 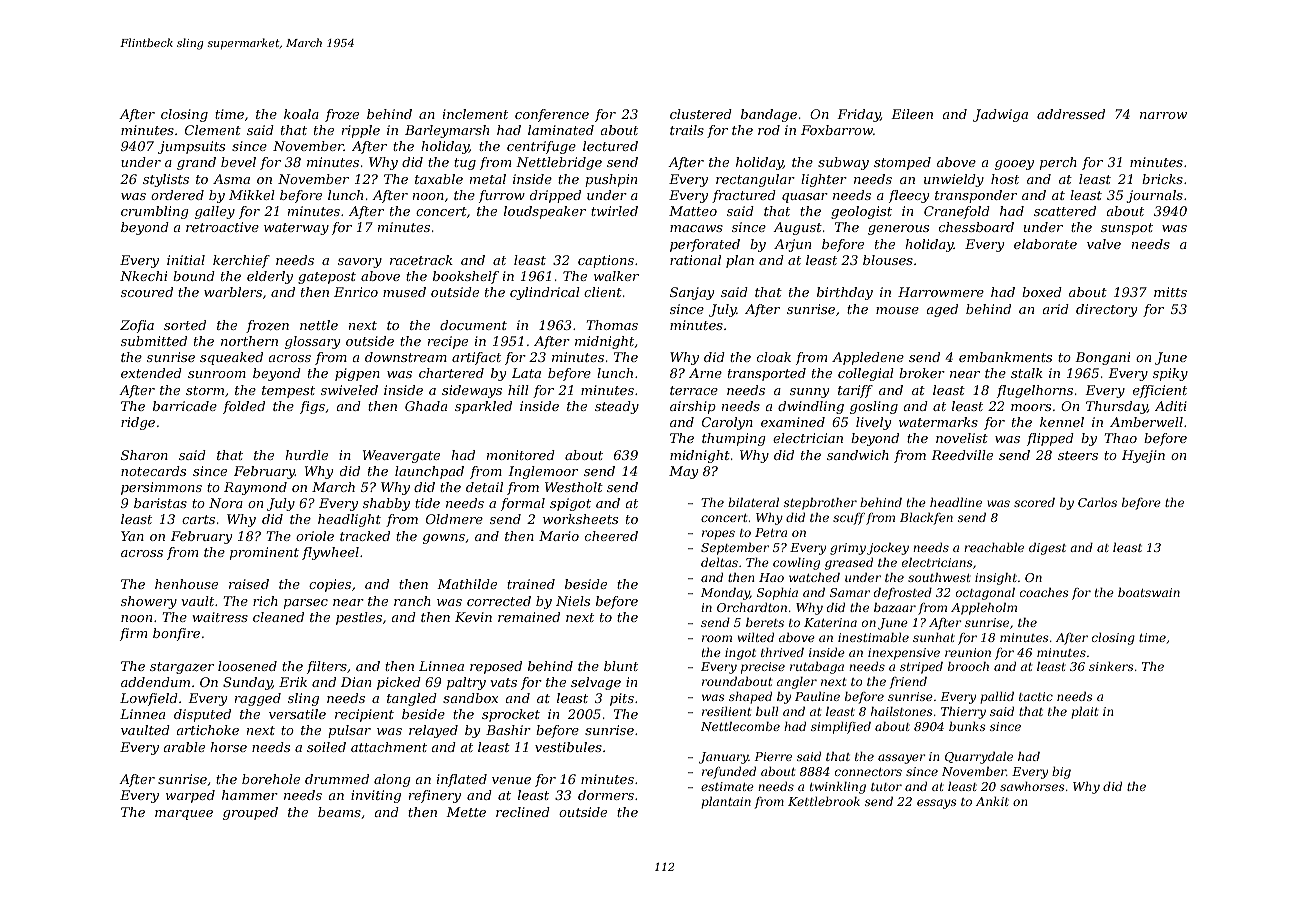 I want to click on marquee, so click(x=184, y=815).
